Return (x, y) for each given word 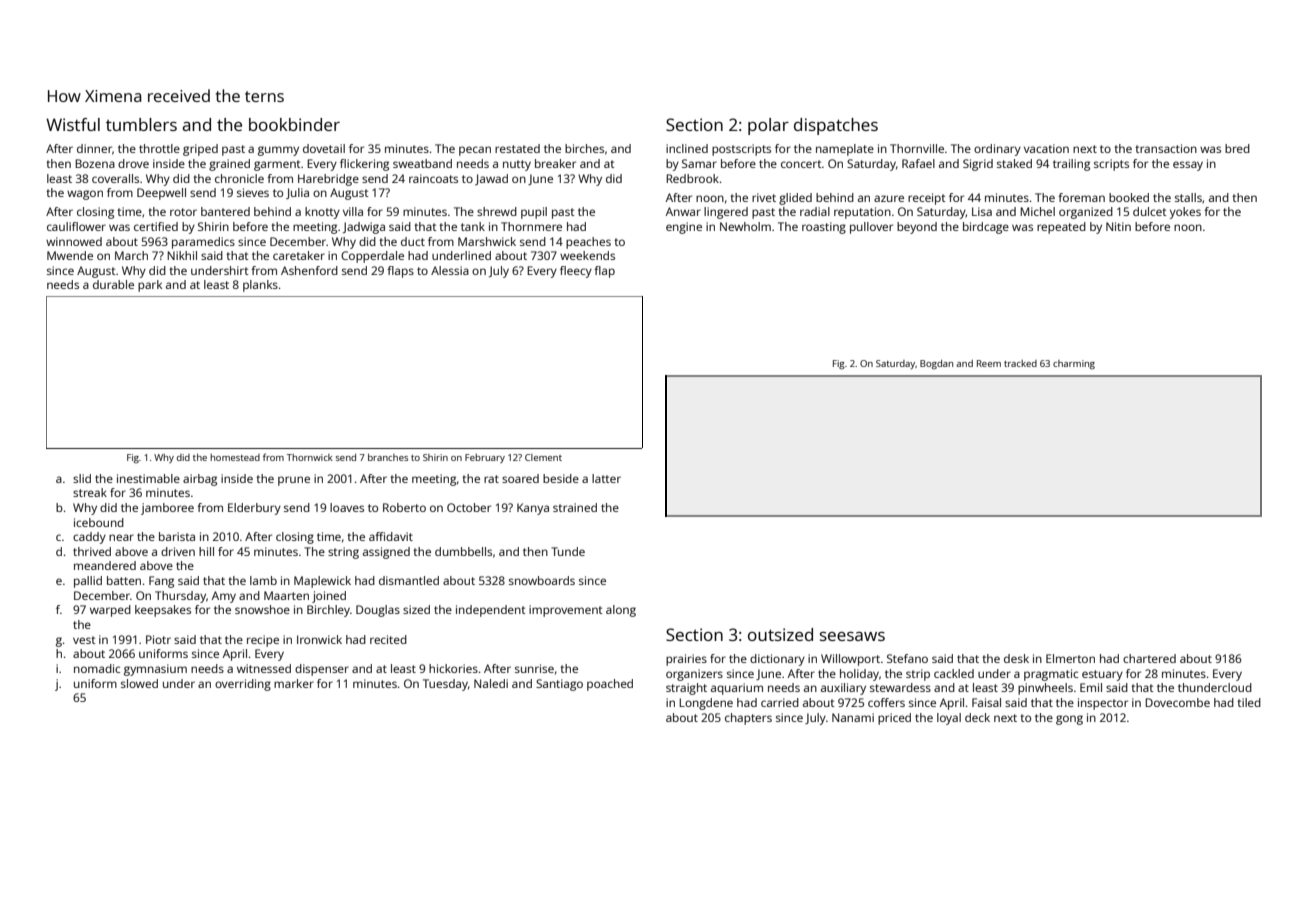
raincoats (433, 178)
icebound (99, 522)
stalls (1188, 197)
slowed (139, 683)
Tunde (568, 551)
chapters (748, 719)
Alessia (450, 270)
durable (113, 284)
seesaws (852, 636)
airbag (200, 480)
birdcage (986, 228)
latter (606, 478)
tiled (1249, 702)
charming (1074, 364)
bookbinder (294, 124)
